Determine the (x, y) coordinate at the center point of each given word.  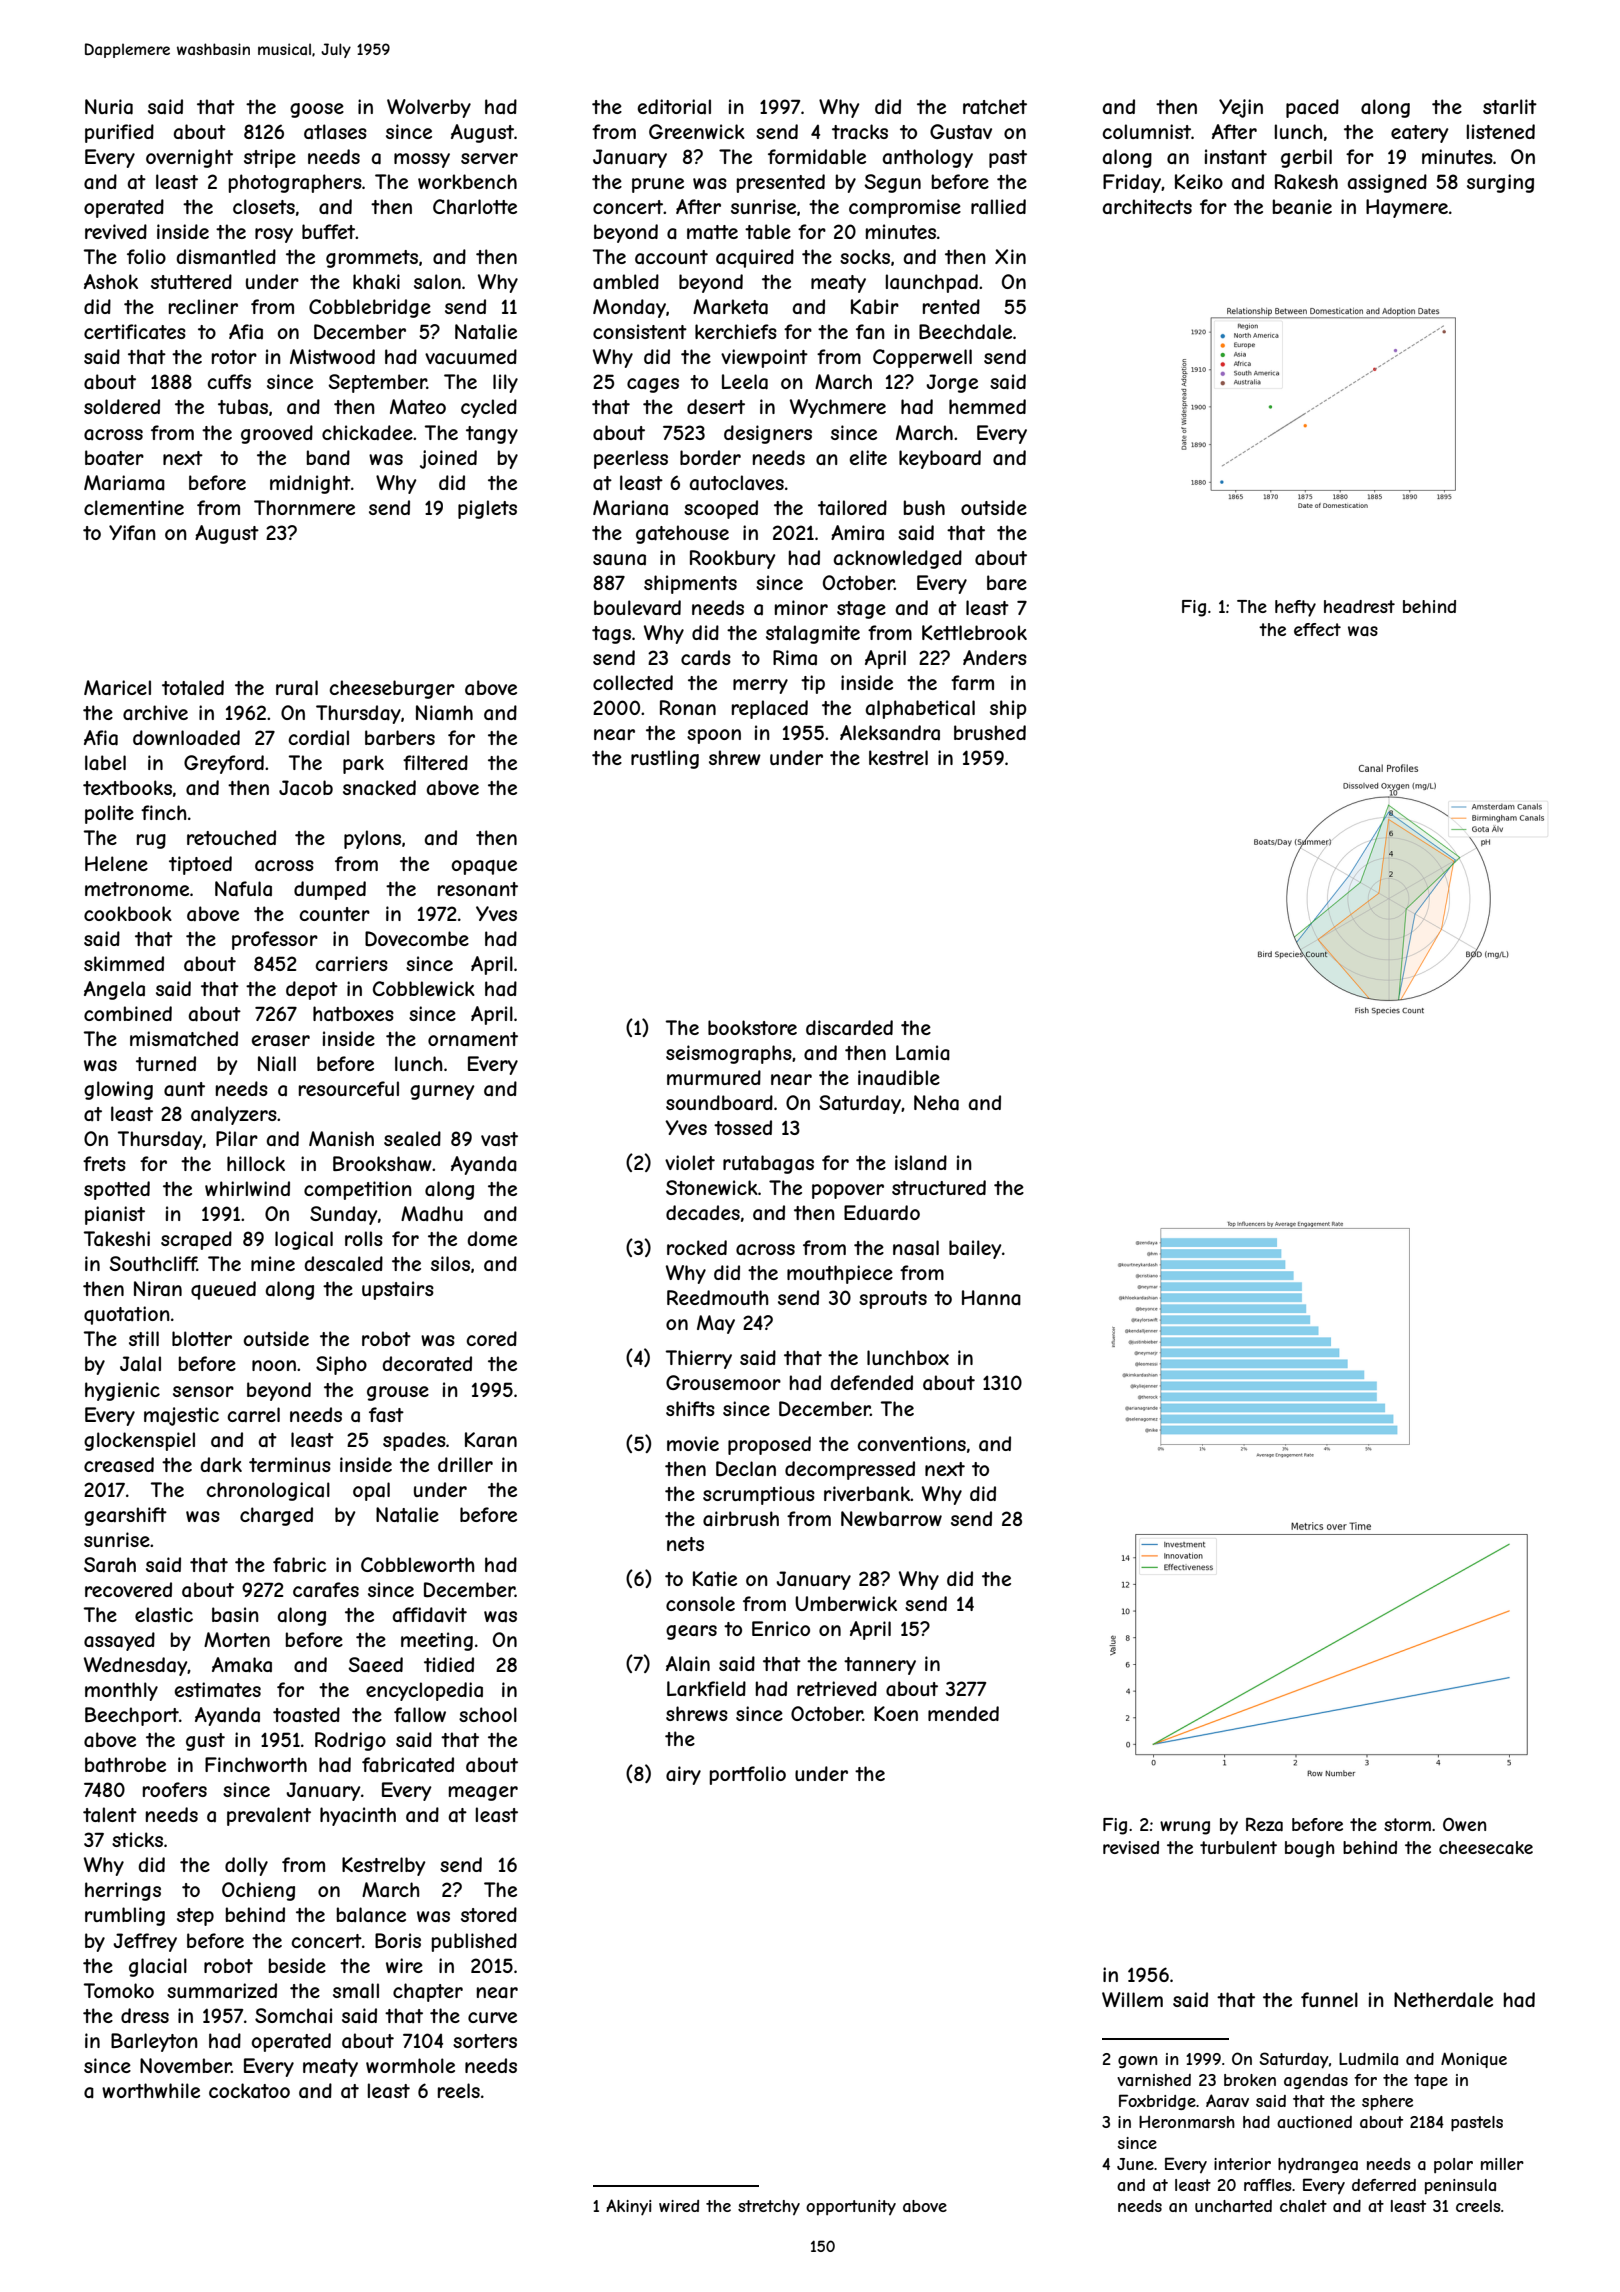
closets (264, 206)
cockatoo (249, 2091)
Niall (277, 1063)
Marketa (730, 307)
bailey (975, 1249)
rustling (665, 759)
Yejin (1241, 108)
